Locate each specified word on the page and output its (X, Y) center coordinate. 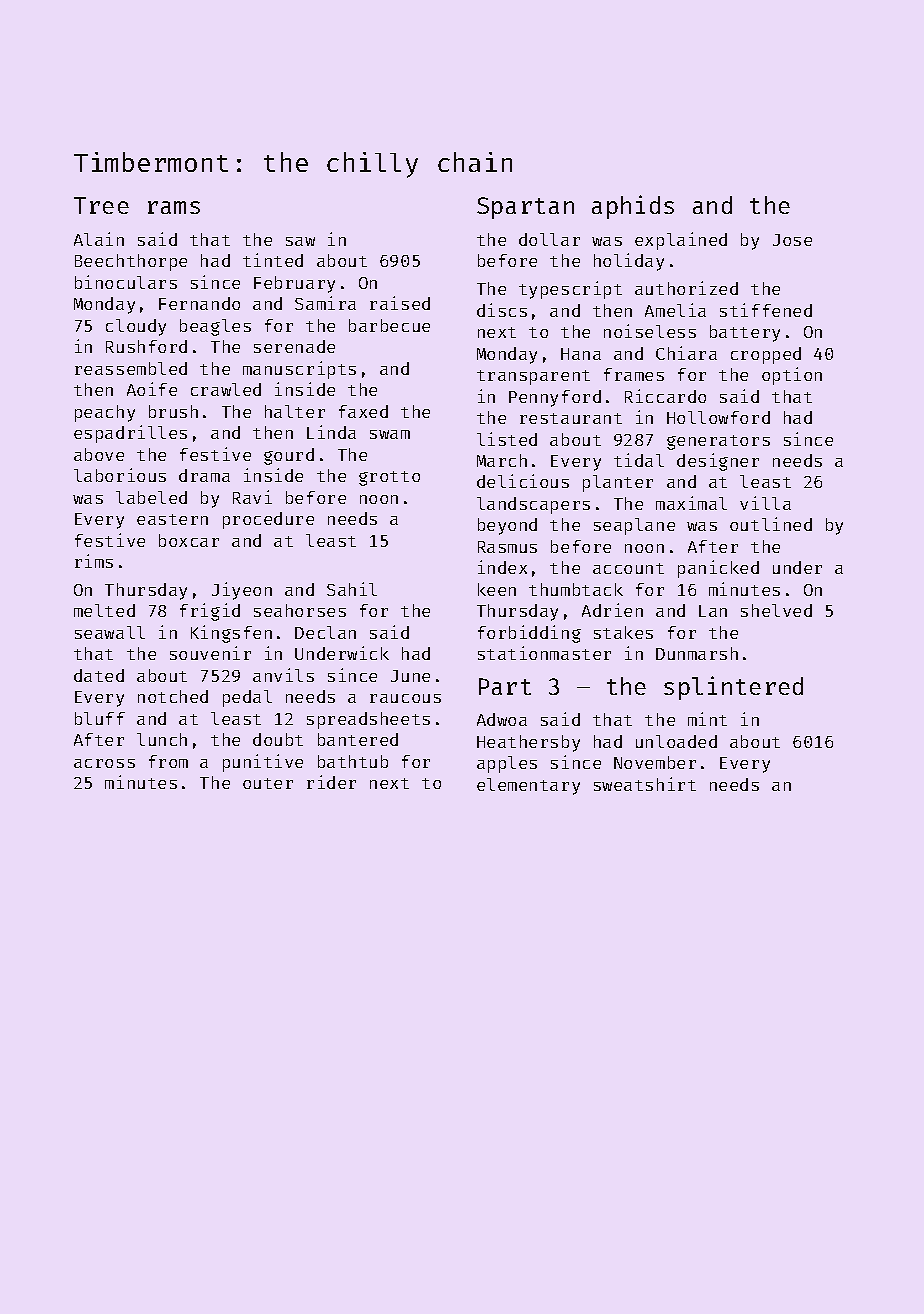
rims (94, 561)
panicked (718, 569)
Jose (792, 240)
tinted (273, 260)
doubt (278, 739)
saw (300, 241)
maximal (691, 503)
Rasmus (507, 547)
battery (745, 333)
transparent (533, 377)
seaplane (634, 526)
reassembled (131, 368)
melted (104, 610)
